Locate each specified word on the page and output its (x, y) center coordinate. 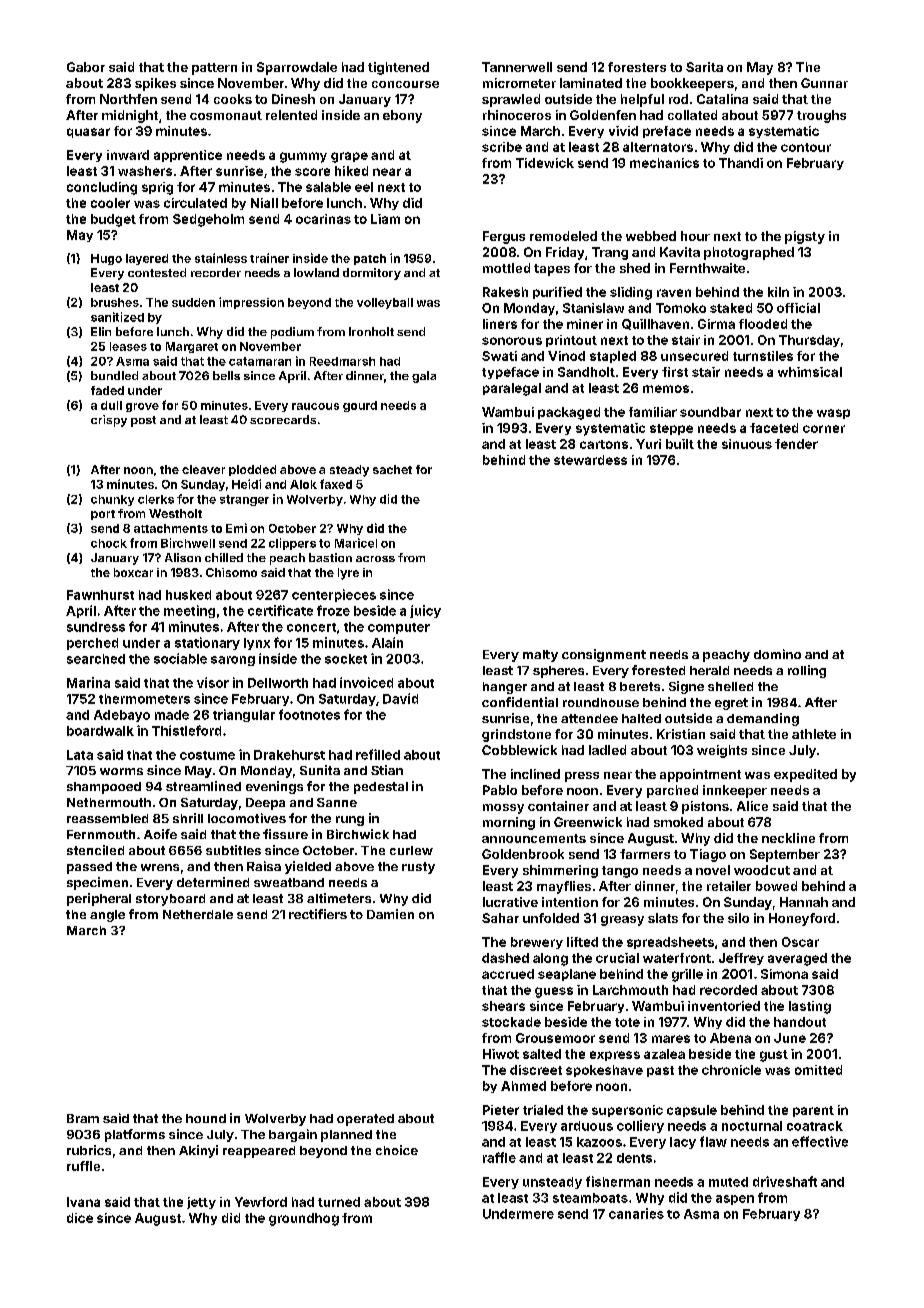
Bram (83, 1118)
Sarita (704, 67)
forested (658, 670)
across (375, 559)
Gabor (86, 67)
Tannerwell (517, 67)
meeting (189, 611)
